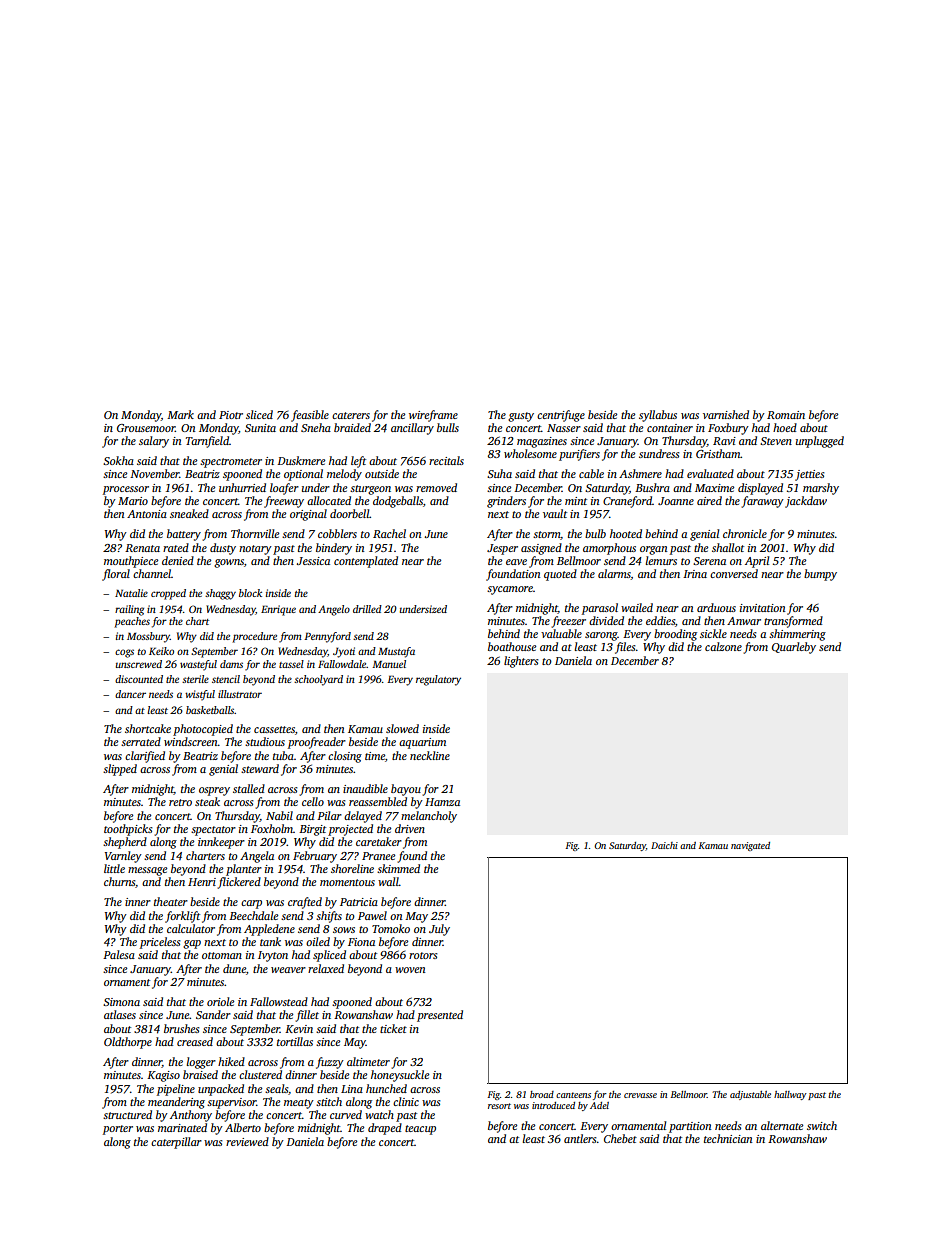  I want to click on wireframe, so click(433, 416).
